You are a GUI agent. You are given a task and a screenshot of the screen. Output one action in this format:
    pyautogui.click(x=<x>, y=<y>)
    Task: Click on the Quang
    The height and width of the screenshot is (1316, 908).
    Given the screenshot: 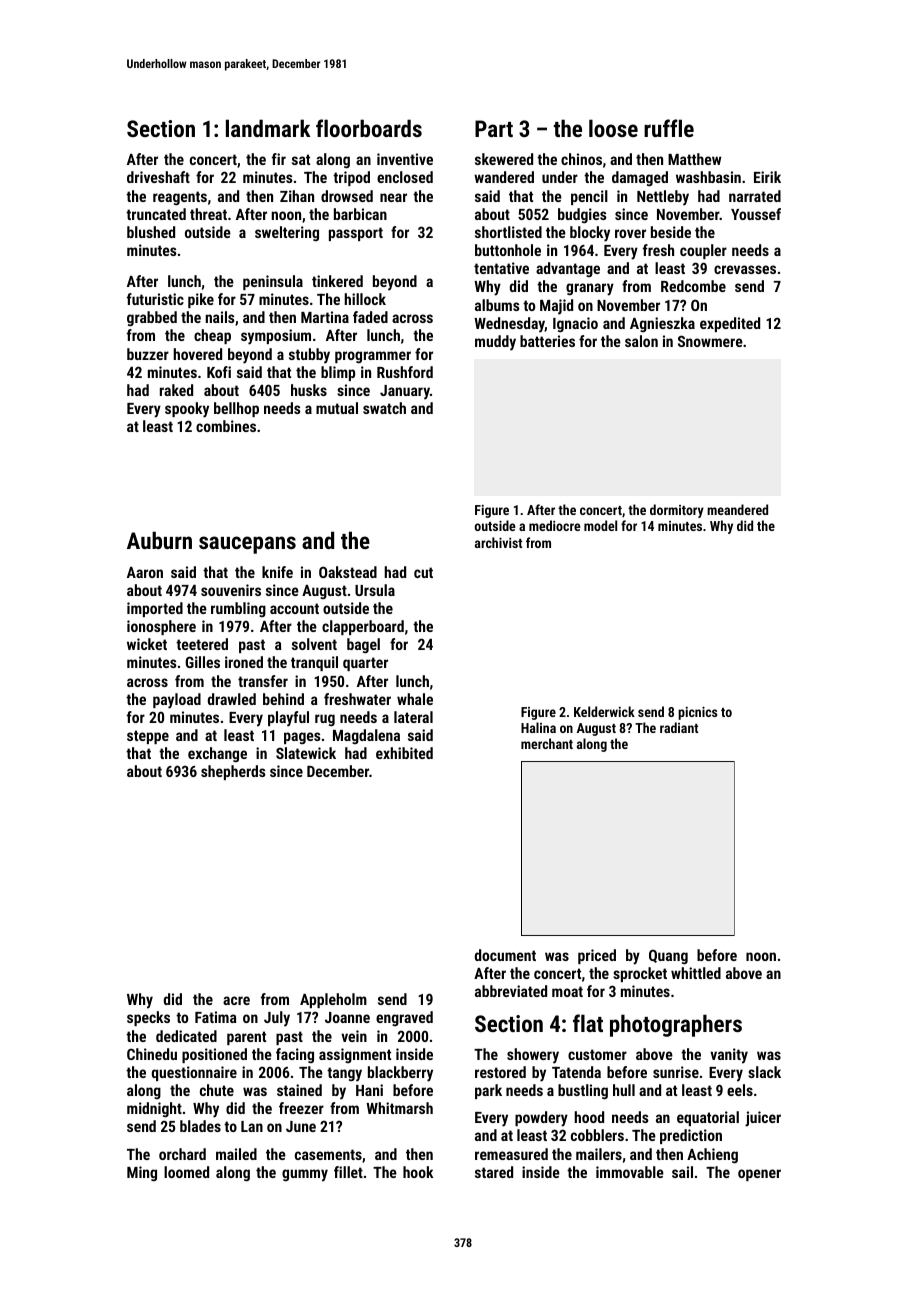 What is the action you would take?
    pyautogui.click(x=668, y=956)
